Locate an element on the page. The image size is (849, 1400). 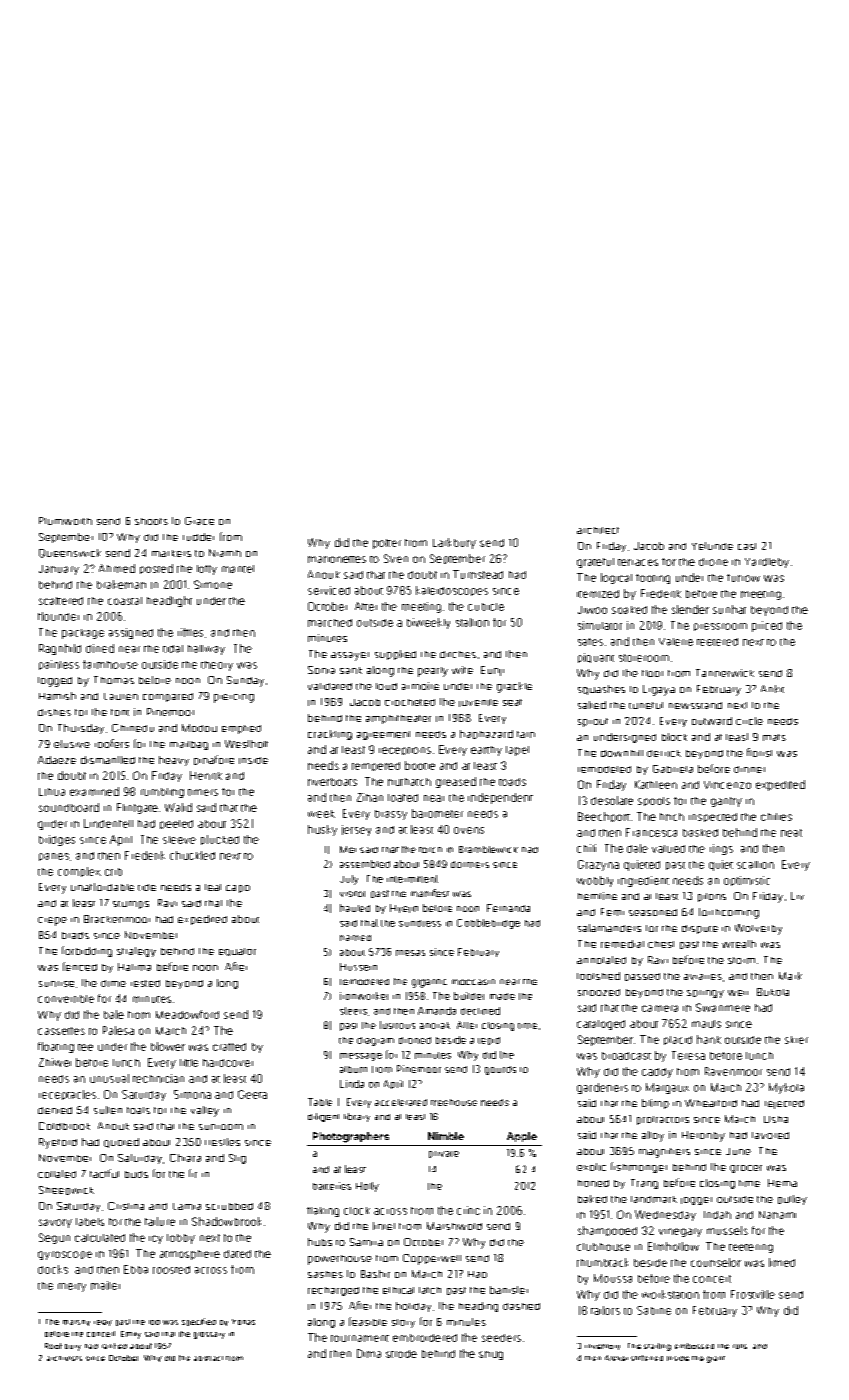
architect is located at coordinates (598, 530).
